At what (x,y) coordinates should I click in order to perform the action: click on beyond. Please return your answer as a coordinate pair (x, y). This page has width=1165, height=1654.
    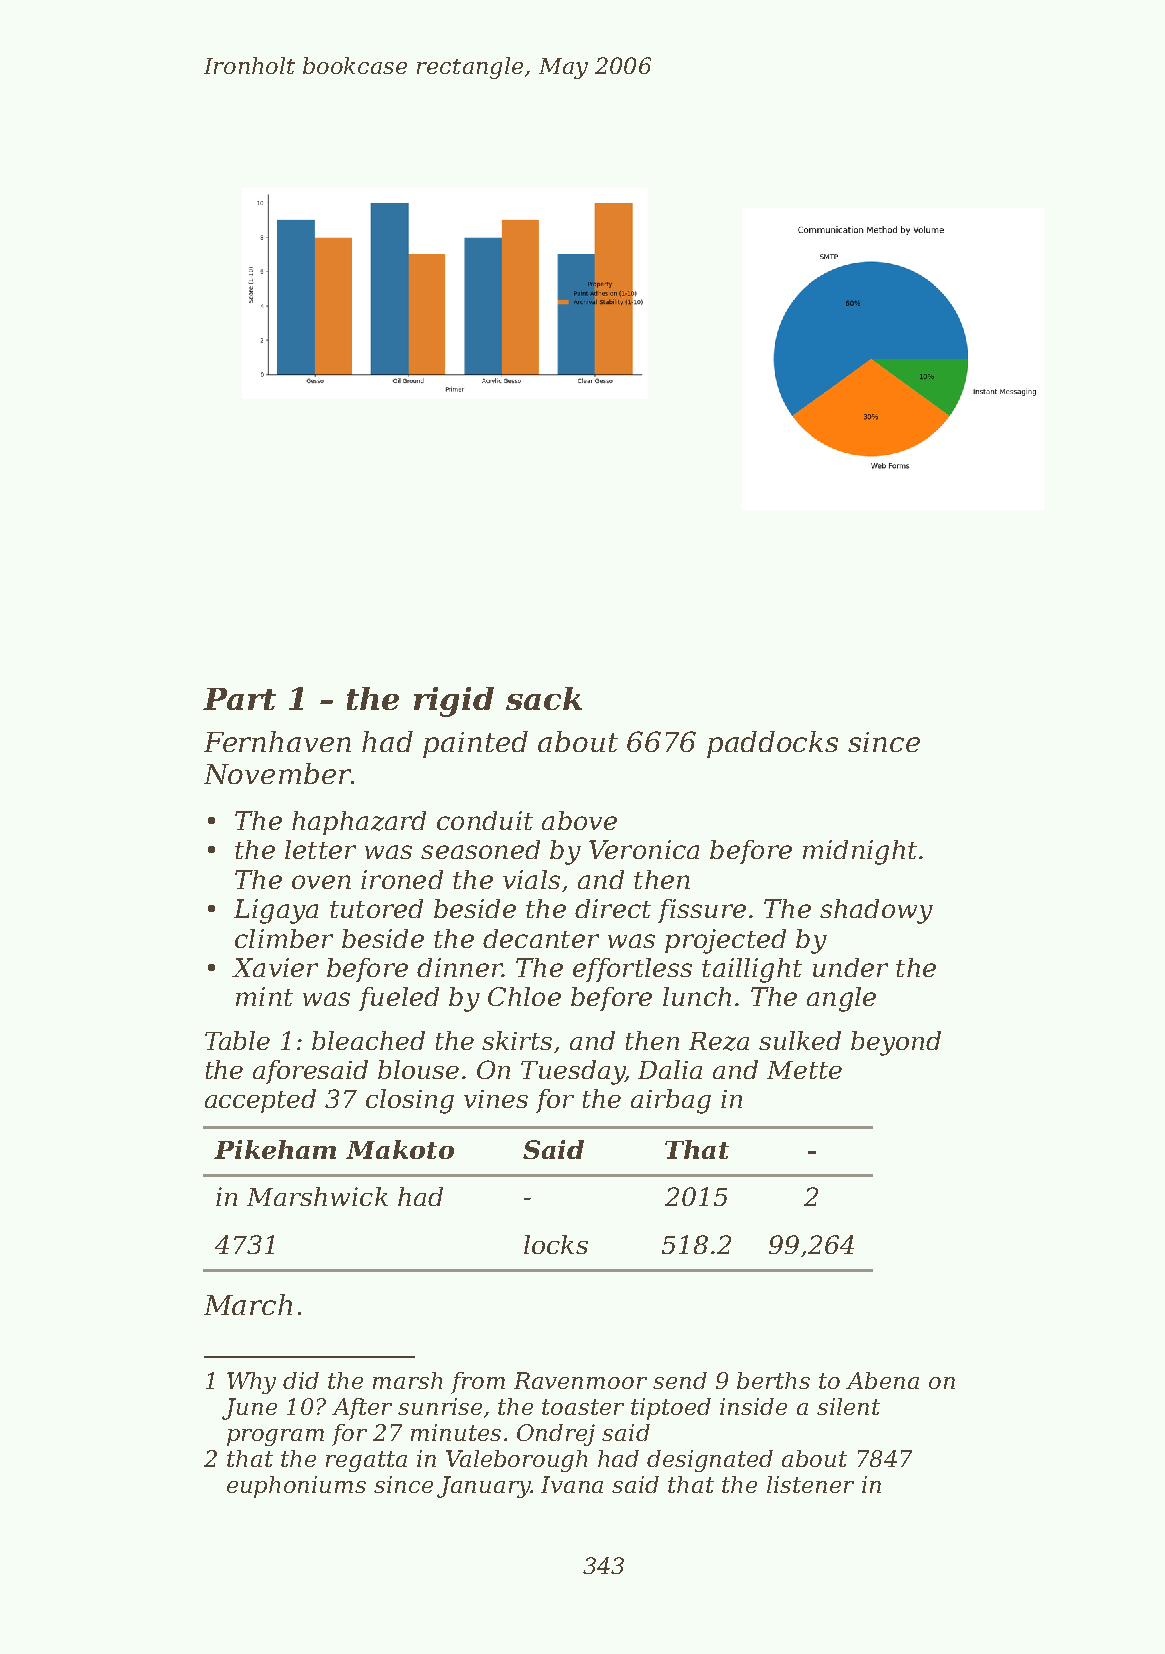
    Looking at the image, I should click on (896, 1043).
